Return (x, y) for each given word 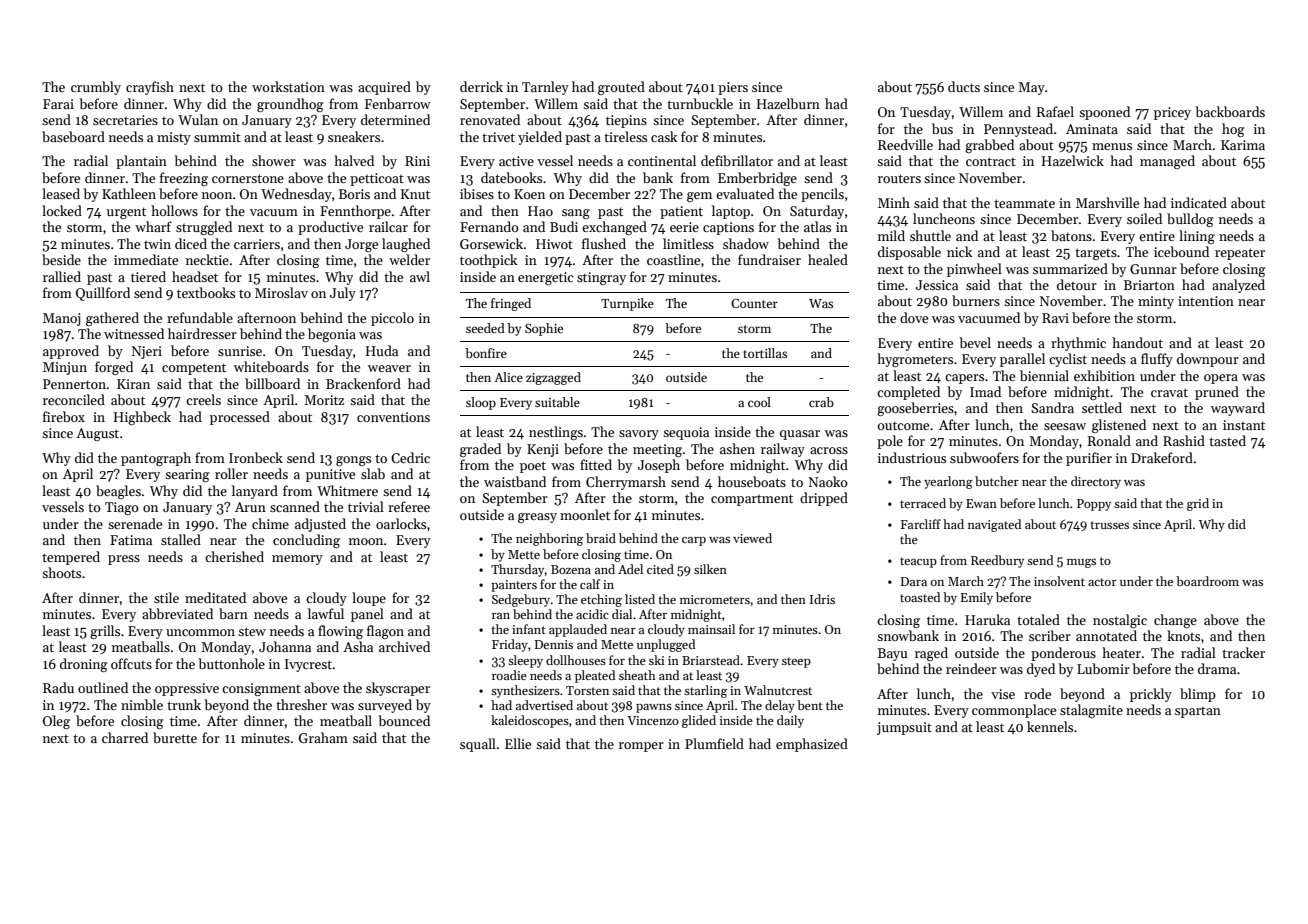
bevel (975, 342)
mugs (1081, 563)
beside (61, 259)
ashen (737, 448)
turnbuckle (700, 103)
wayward (1238, 409)
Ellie (518, 743)
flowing (340, 632)
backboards (1230, 111)
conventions (393, 417)
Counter (754, 303)
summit (217, 137)
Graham (323, 737)
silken (710, 569)
